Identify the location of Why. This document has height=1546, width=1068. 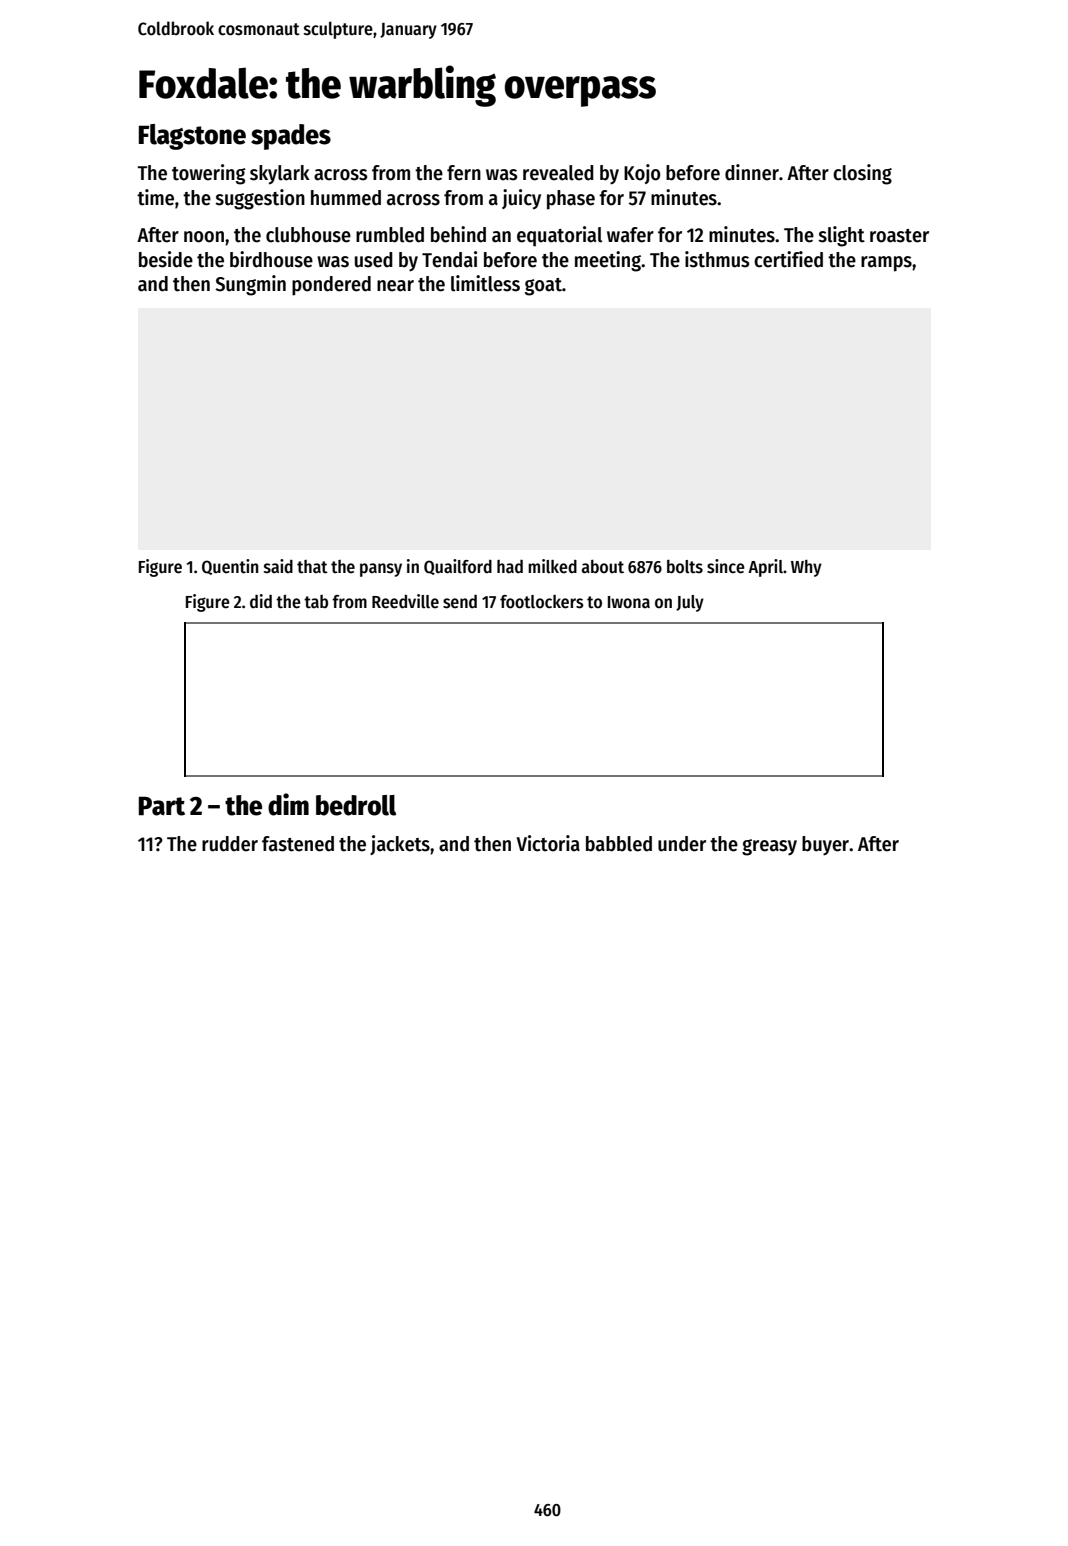
(806, 568).
